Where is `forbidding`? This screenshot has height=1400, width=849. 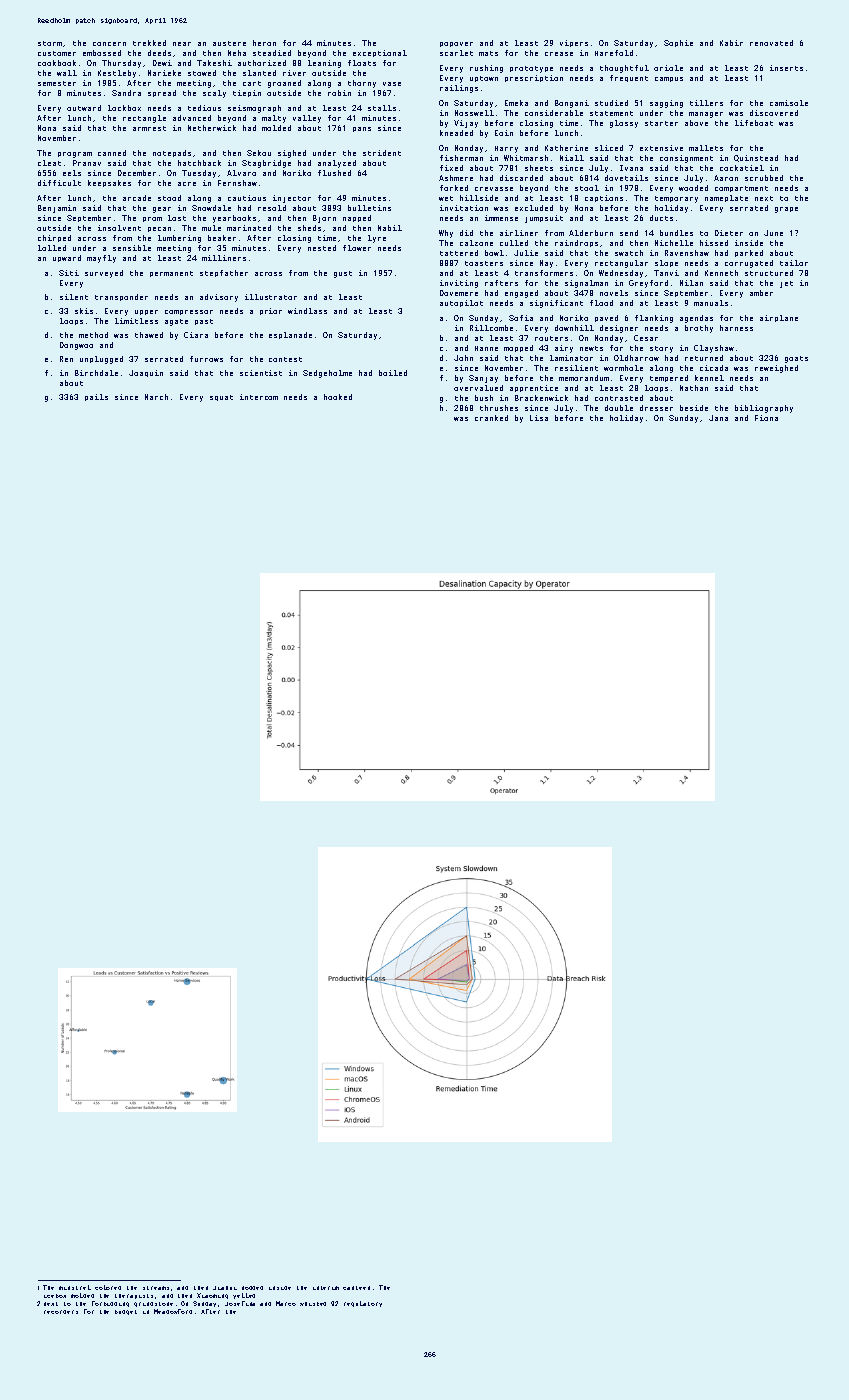 forbidding is located at coordinates (110, 1304).
